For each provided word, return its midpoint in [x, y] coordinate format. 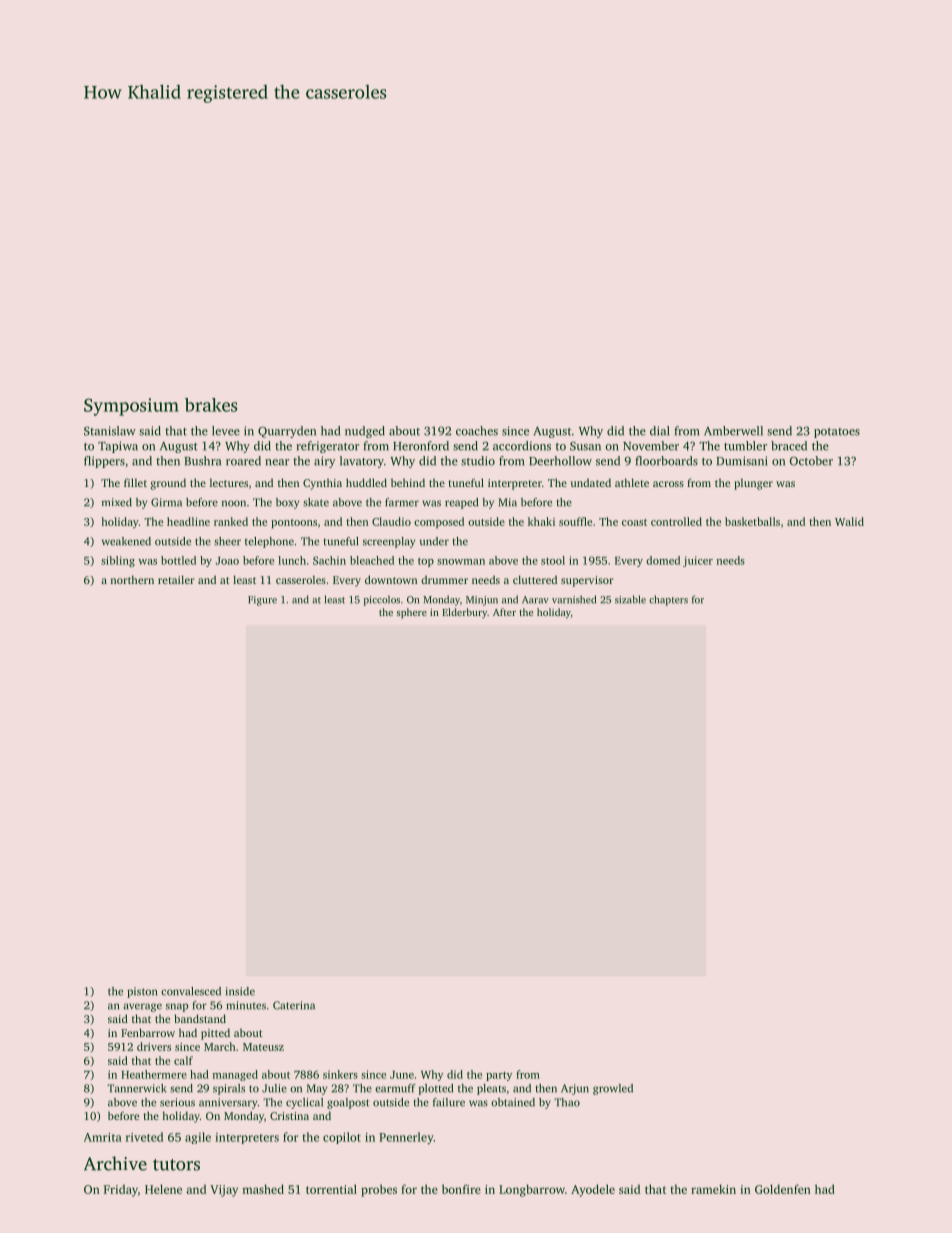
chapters [668, 600]
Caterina [294, 1005]
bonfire [461, 1189]
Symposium [131, 407]
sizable [630, 599]
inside [240, 991]
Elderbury [465, 613]
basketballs [752, 521]
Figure [262, 601]
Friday [121, 1190]
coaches [477, 431]
